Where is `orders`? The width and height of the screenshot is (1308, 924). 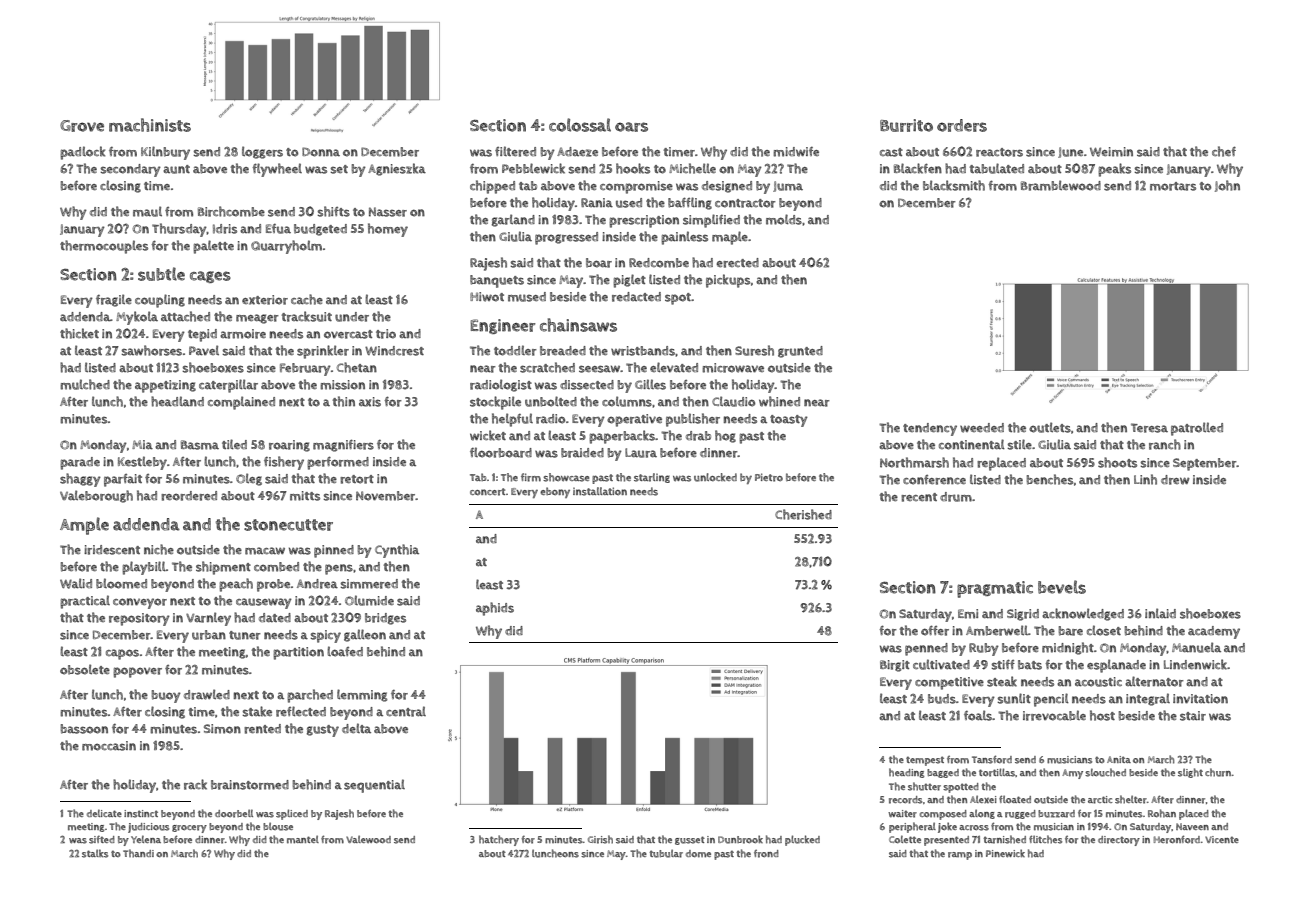
orders is located at coordinates (962, 125).
